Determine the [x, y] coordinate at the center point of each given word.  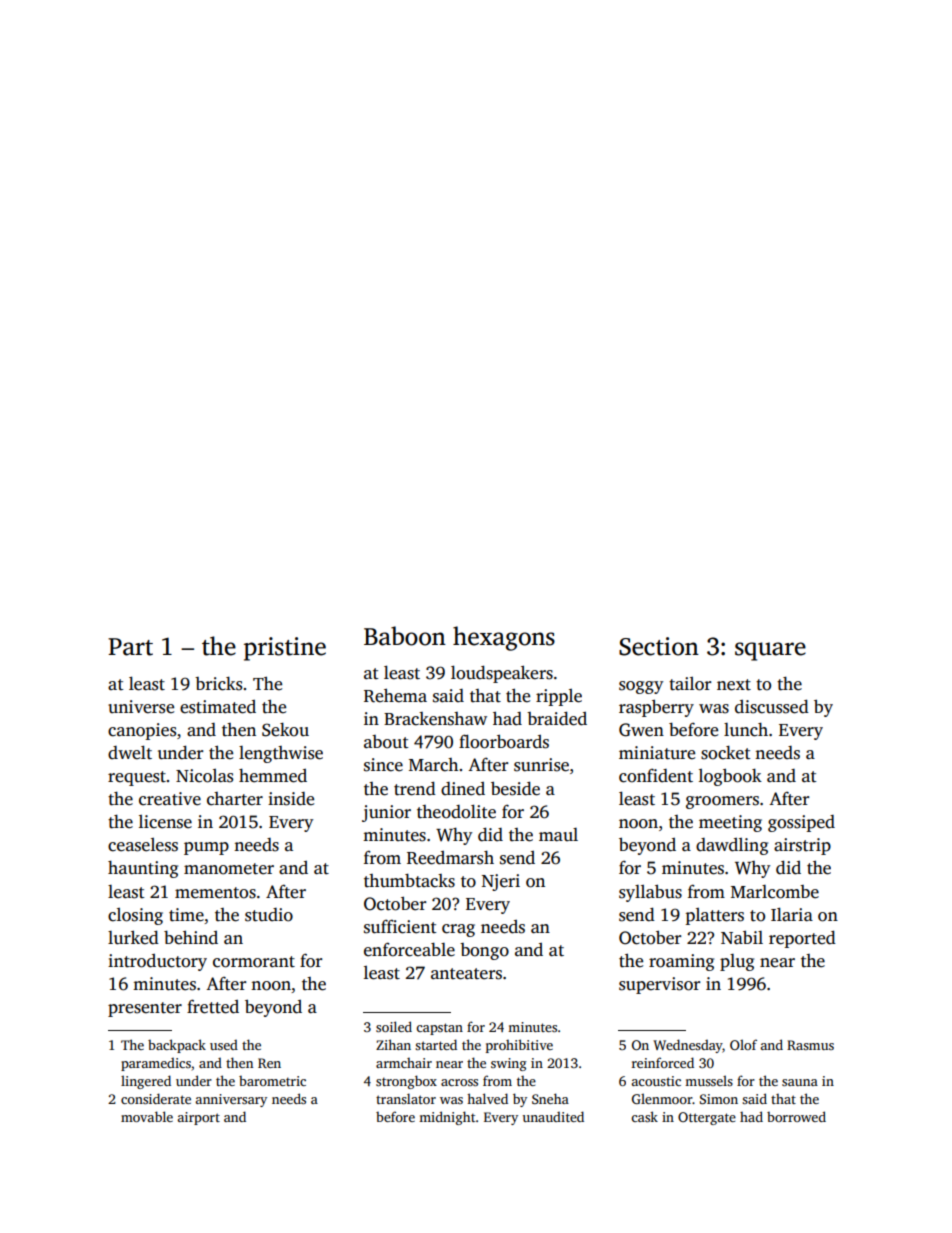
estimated [218, 707]
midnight [447, 1118]
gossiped [801, 823]
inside [291, 799]
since [383, 765]
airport [199, 1118]
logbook [730, 777]
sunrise [541, 765]
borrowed [796, 1116]
